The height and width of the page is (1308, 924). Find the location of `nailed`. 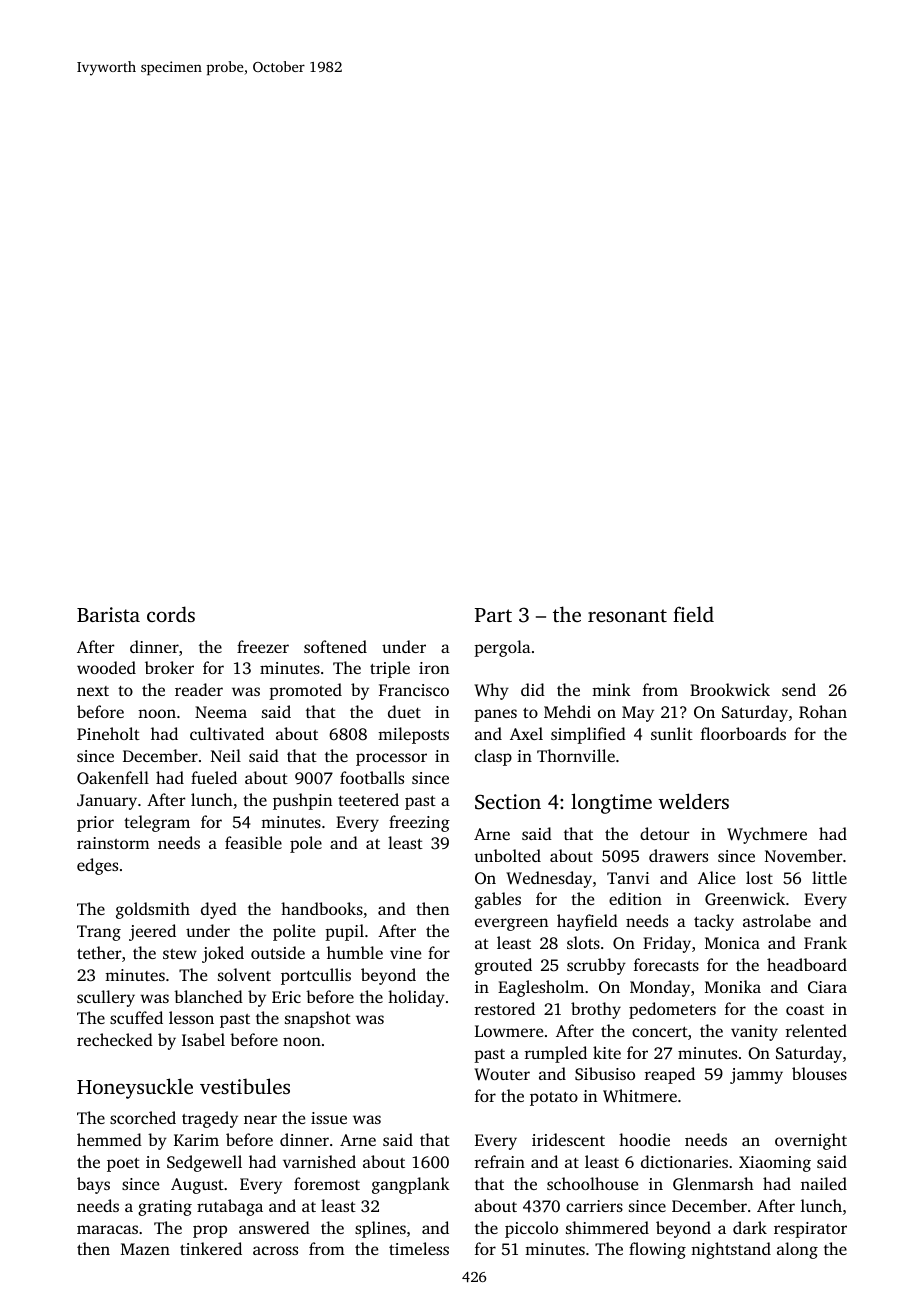

nailed is located at coordinates (824, 1183).
